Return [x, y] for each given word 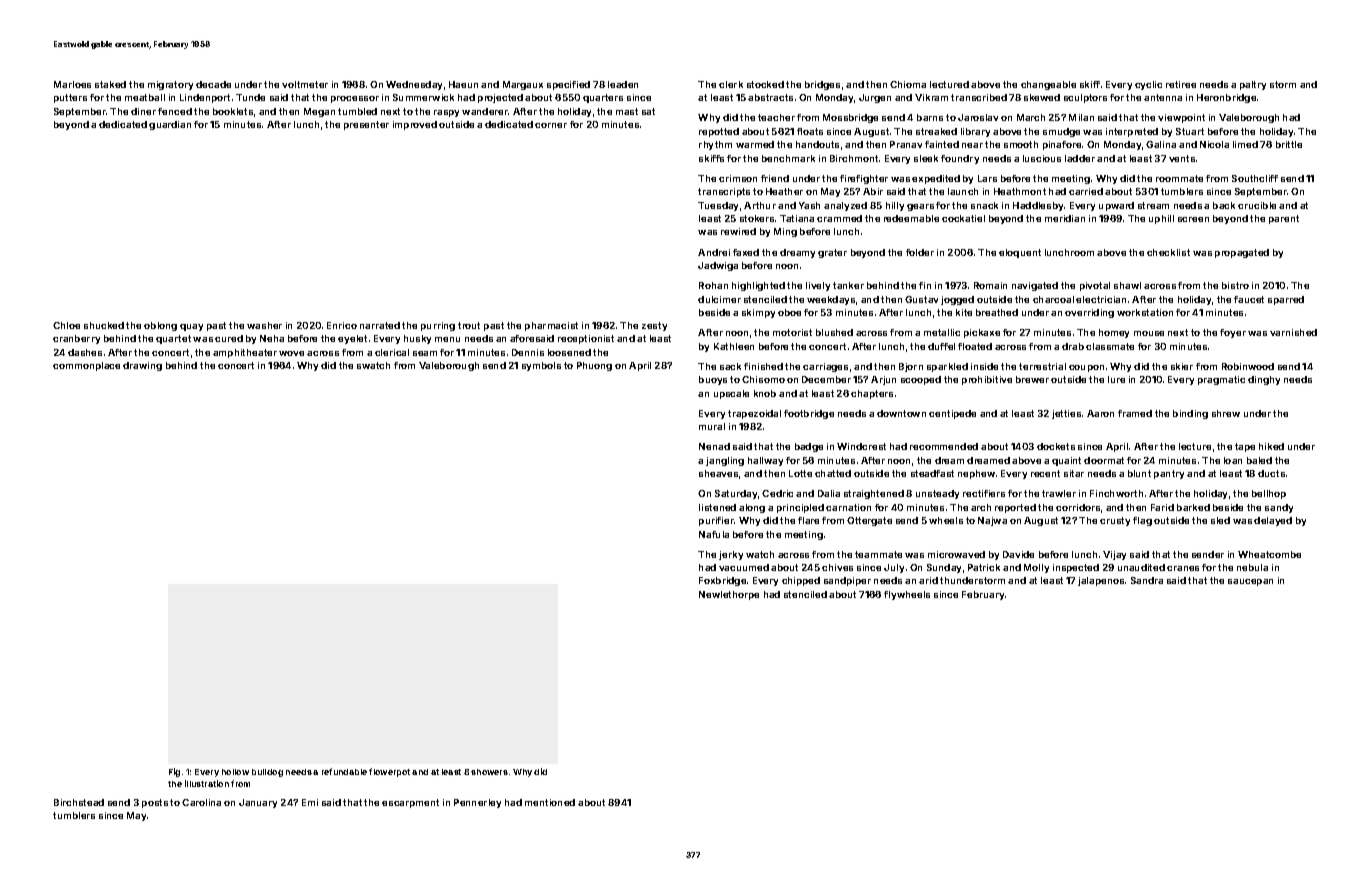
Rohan [713, 285]
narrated [380, 325]
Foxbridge [722, 581]
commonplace [86, 366]
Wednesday [414, 85]
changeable [1048, 85]
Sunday [944, 568]
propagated [1242, 253]
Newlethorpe [729, 595]
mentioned [550, 802]
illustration [207, 783]
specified [568, 85]
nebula [1252, 567]
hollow [235, 772]
